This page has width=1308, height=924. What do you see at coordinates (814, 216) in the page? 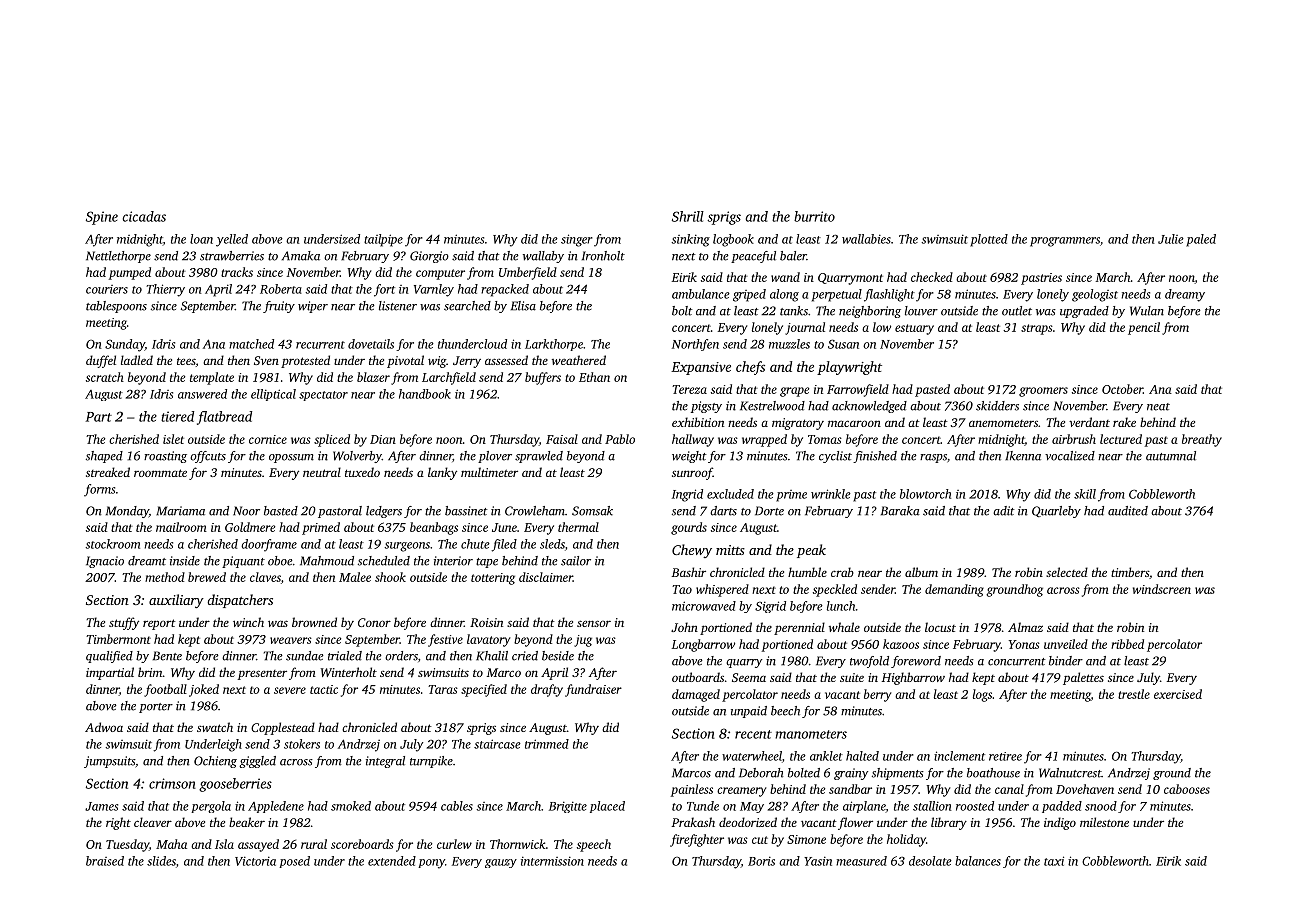
I see `burrito` at bounding box center [814, 216].
